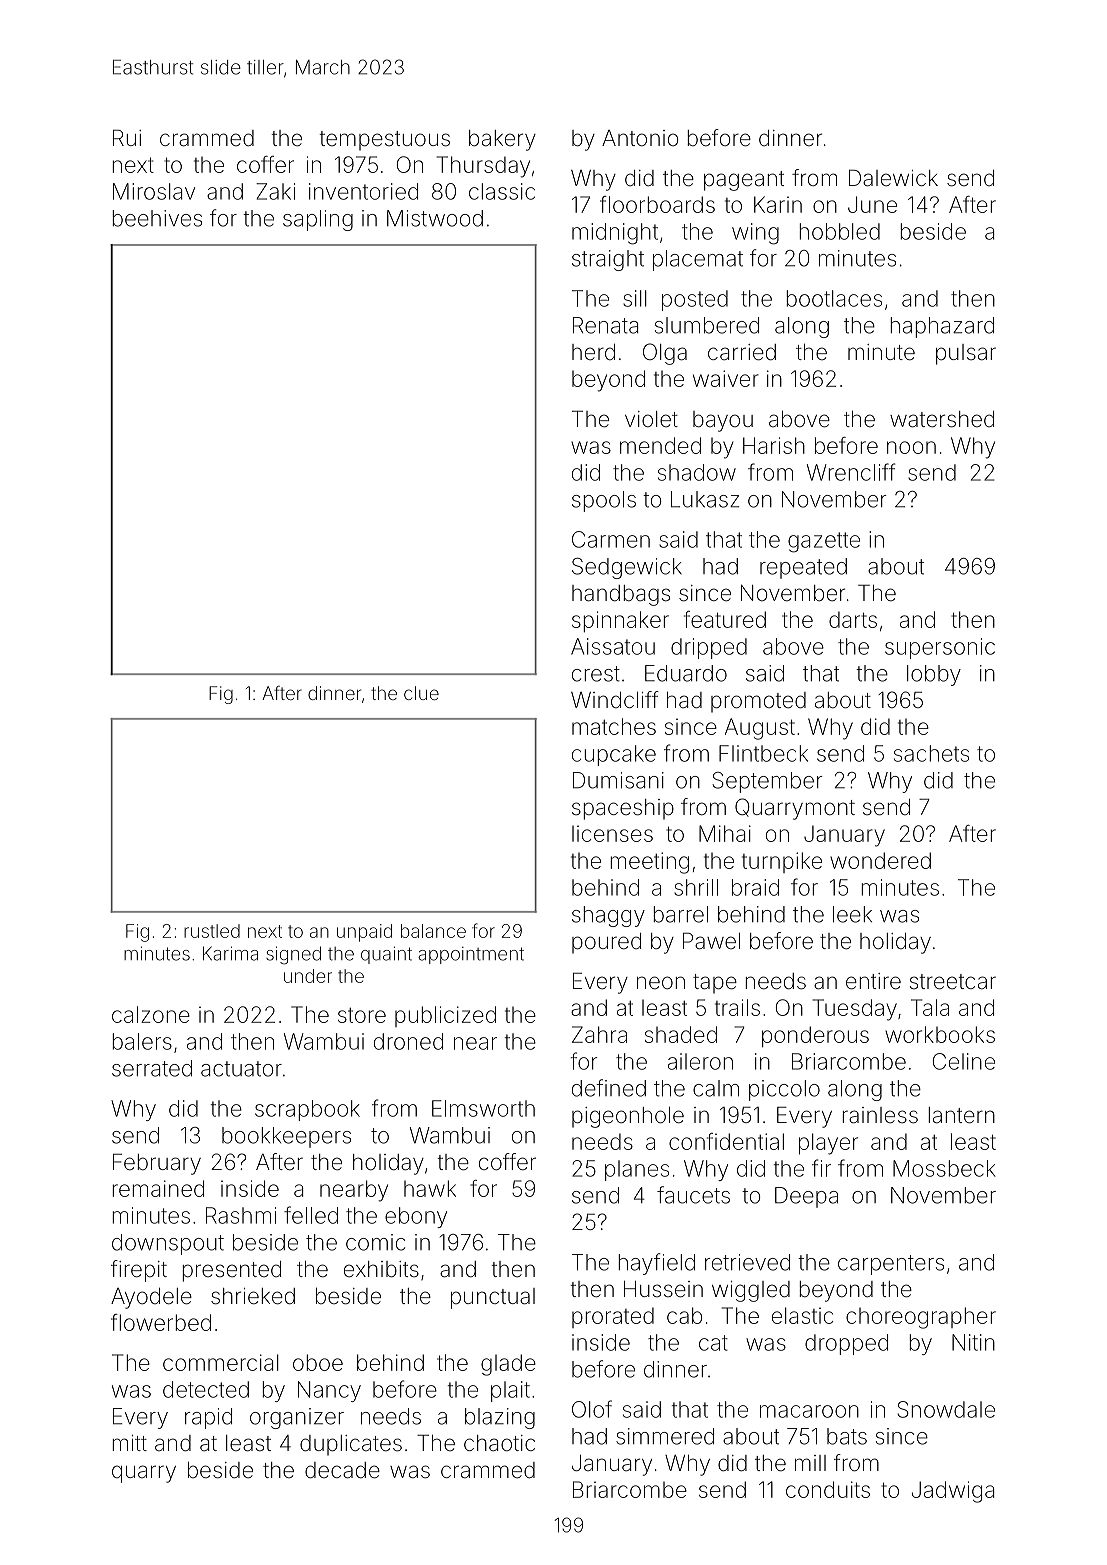 This screenshot has height=1565, width=1107. I want to click on dropped, so click(846, 1344).
